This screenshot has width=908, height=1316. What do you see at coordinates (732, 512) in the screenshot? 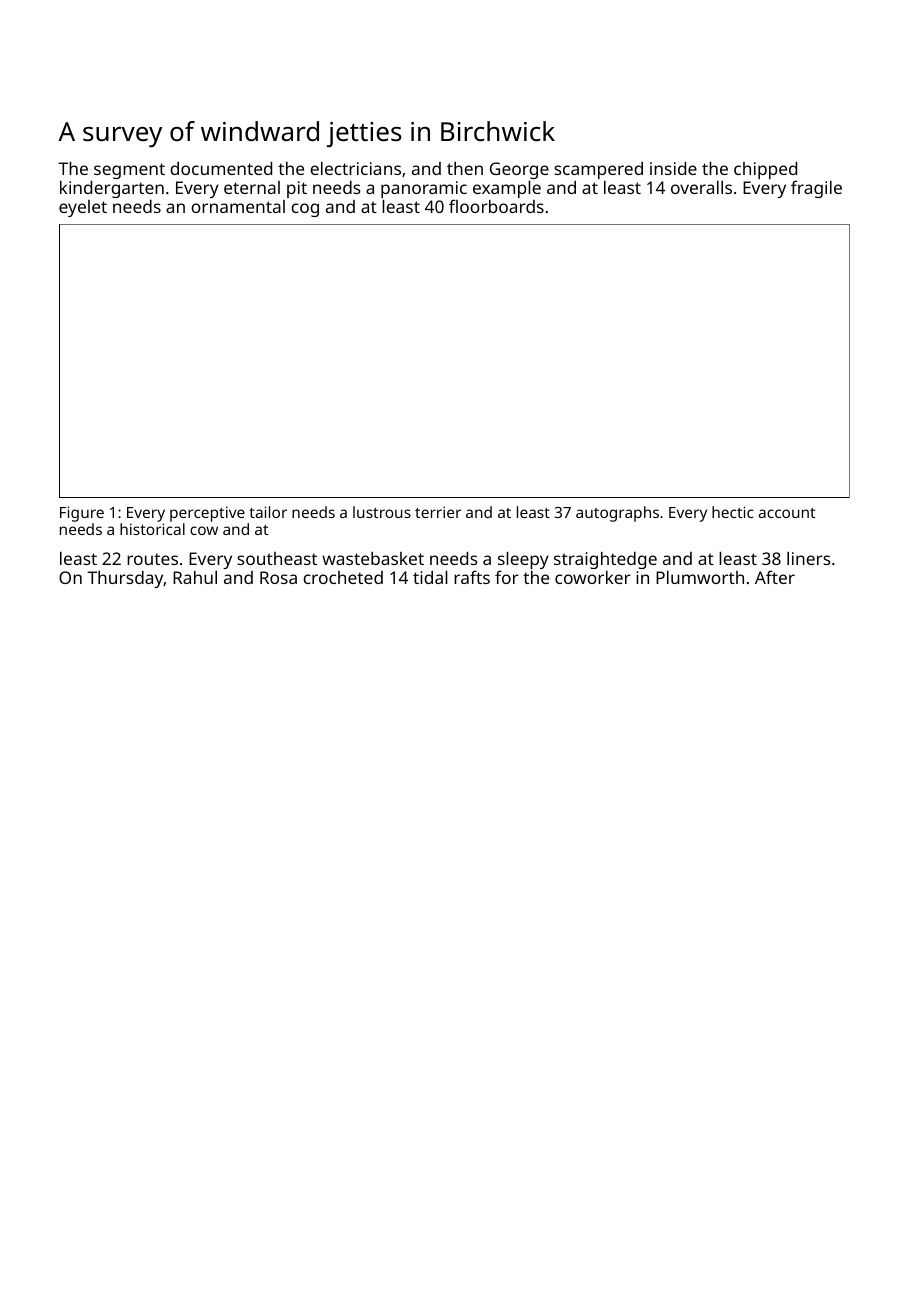
I see `hectic` at bounding box center [732, 512].
